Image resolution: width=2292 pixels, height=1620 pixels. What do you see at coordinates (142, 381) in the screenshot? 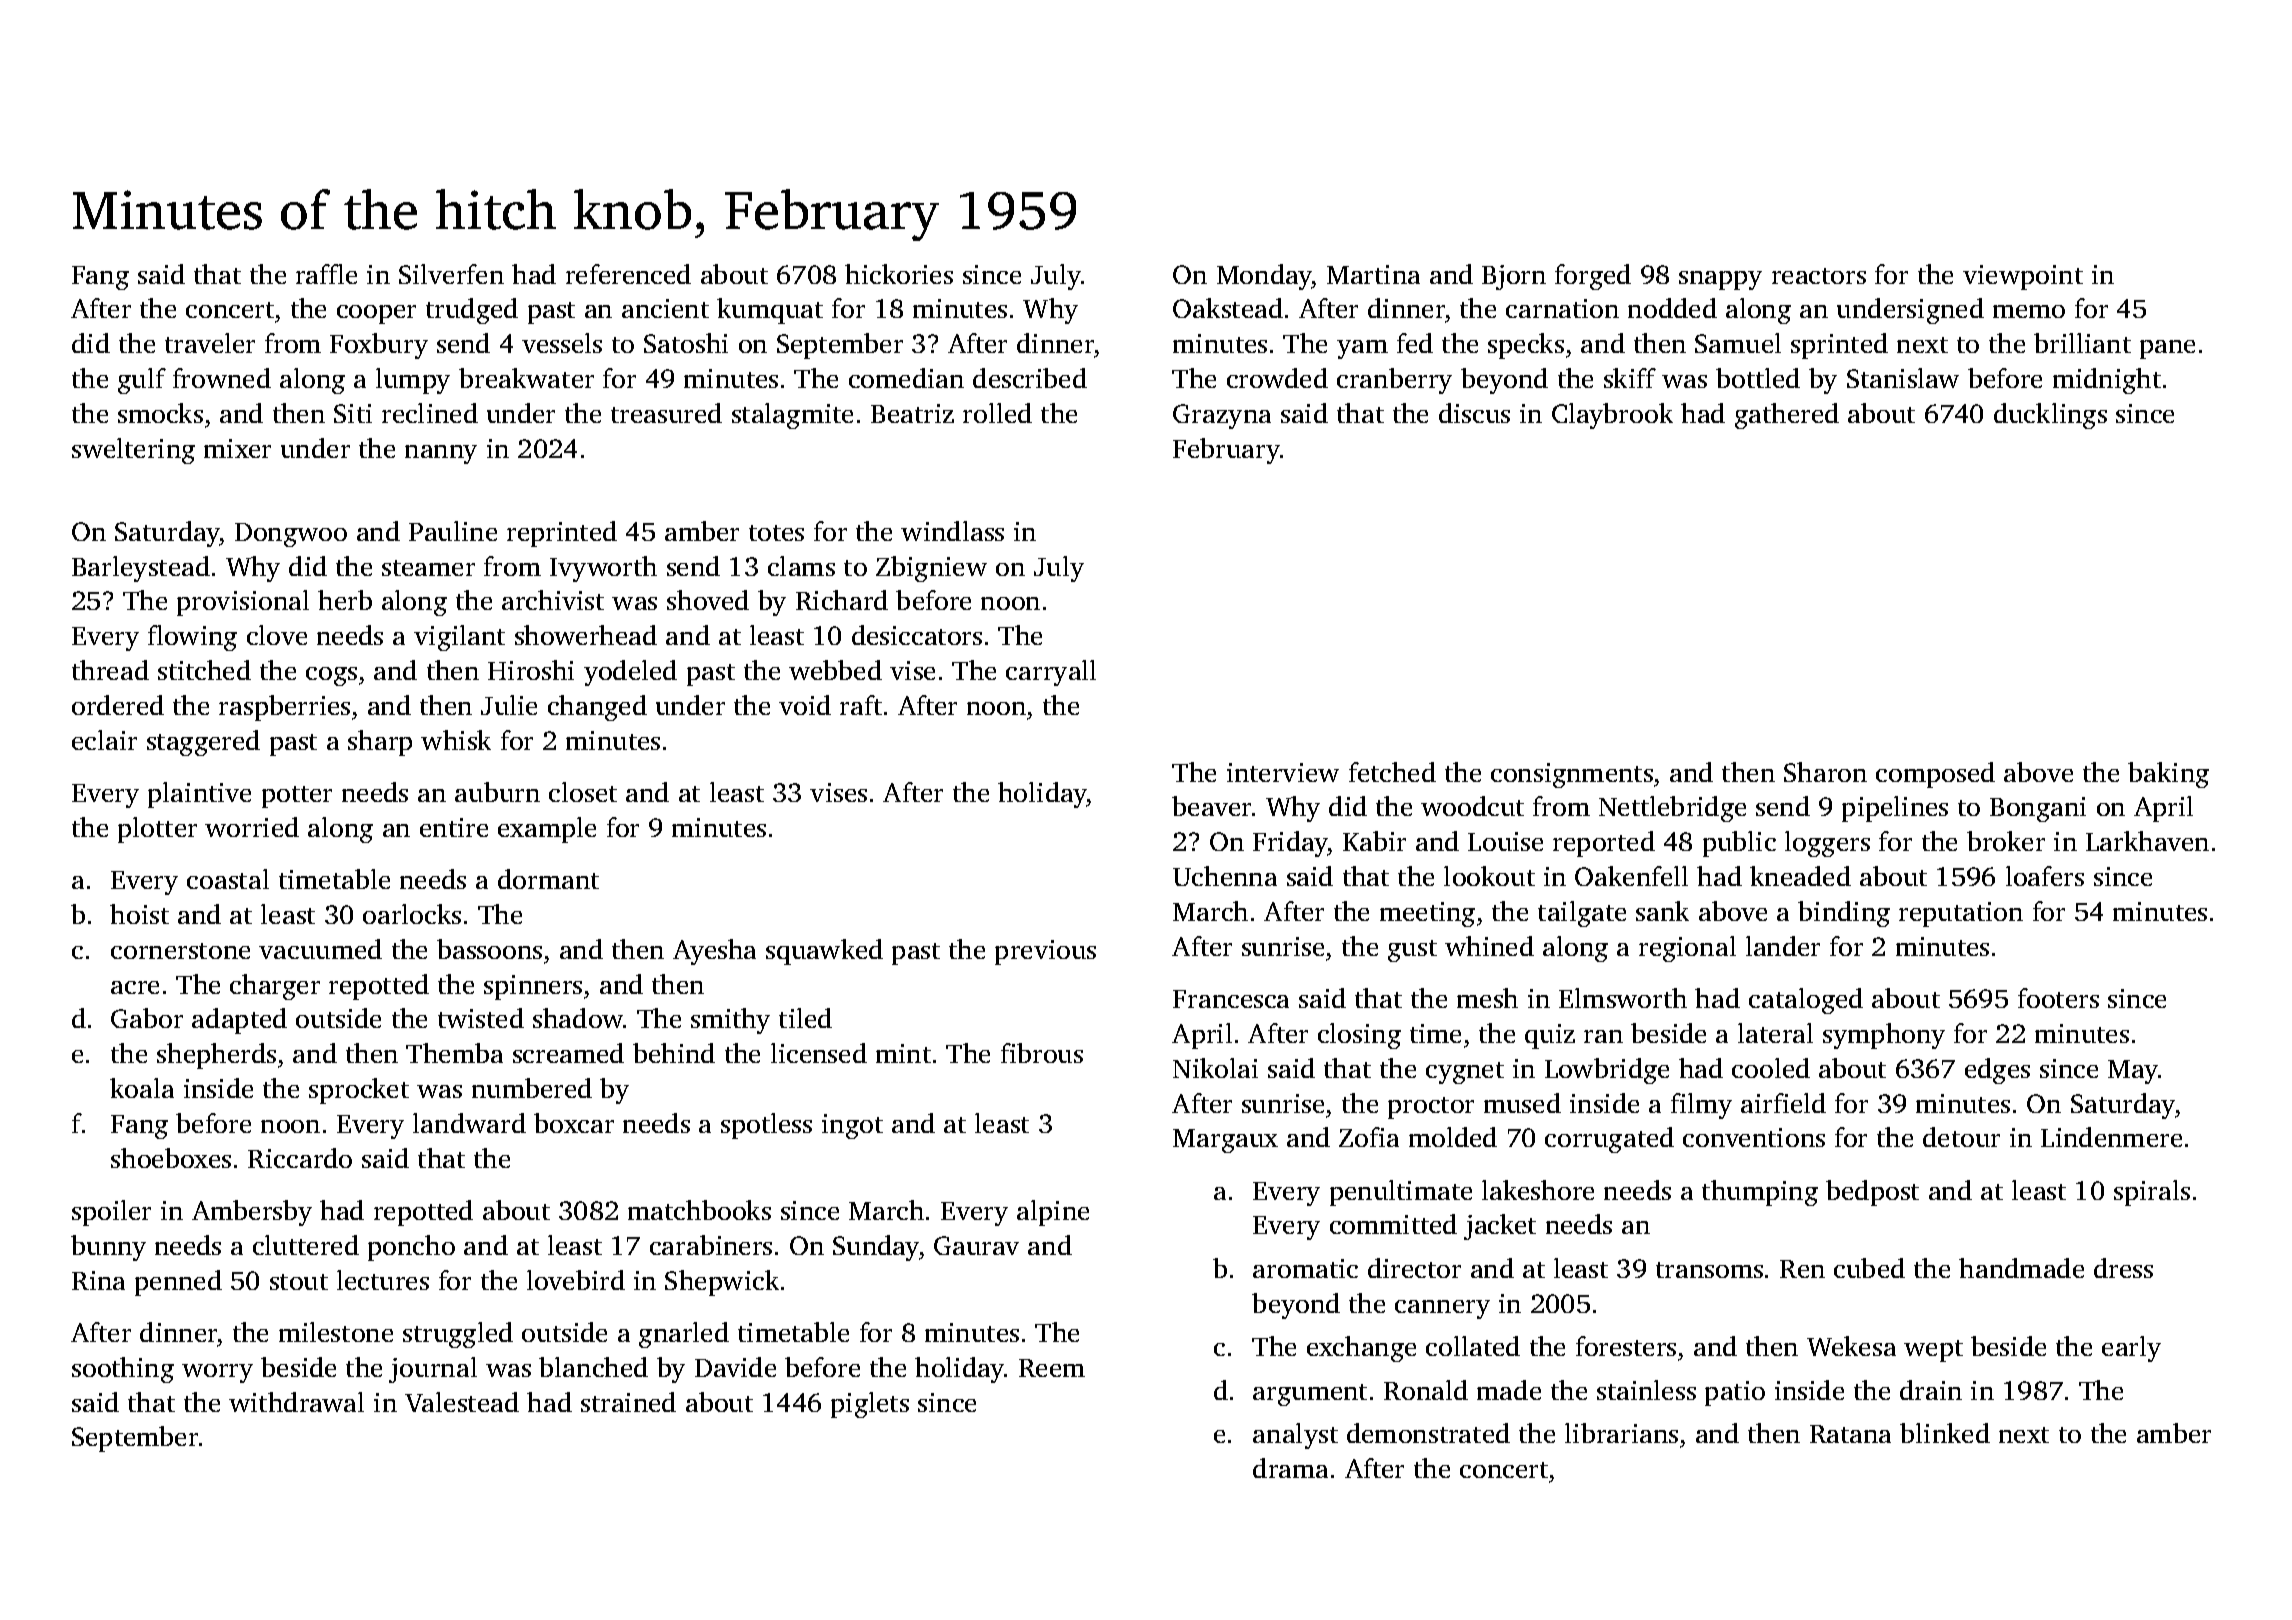
I see `gulf` at bounding box center [142, 381].
